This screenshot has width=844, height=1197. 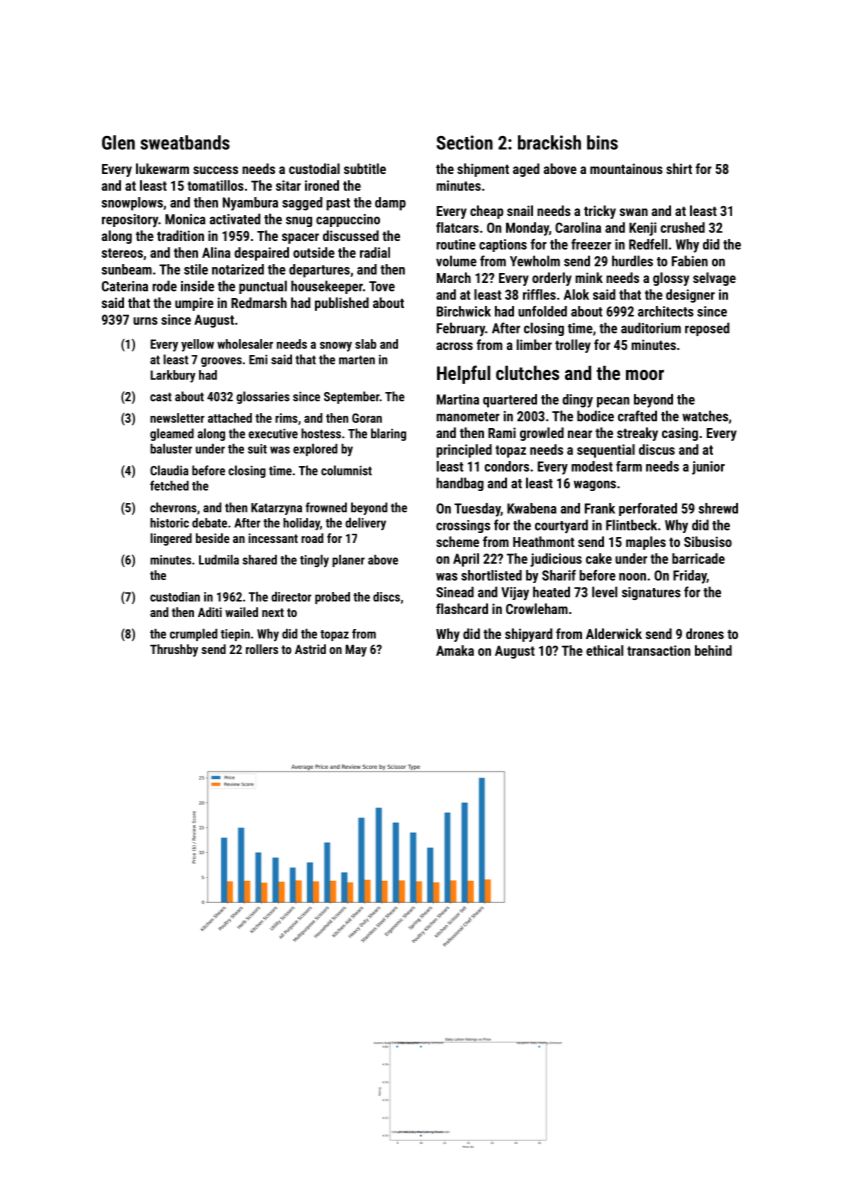 I want to click on sweatbands, so click(x=185, y=142).
